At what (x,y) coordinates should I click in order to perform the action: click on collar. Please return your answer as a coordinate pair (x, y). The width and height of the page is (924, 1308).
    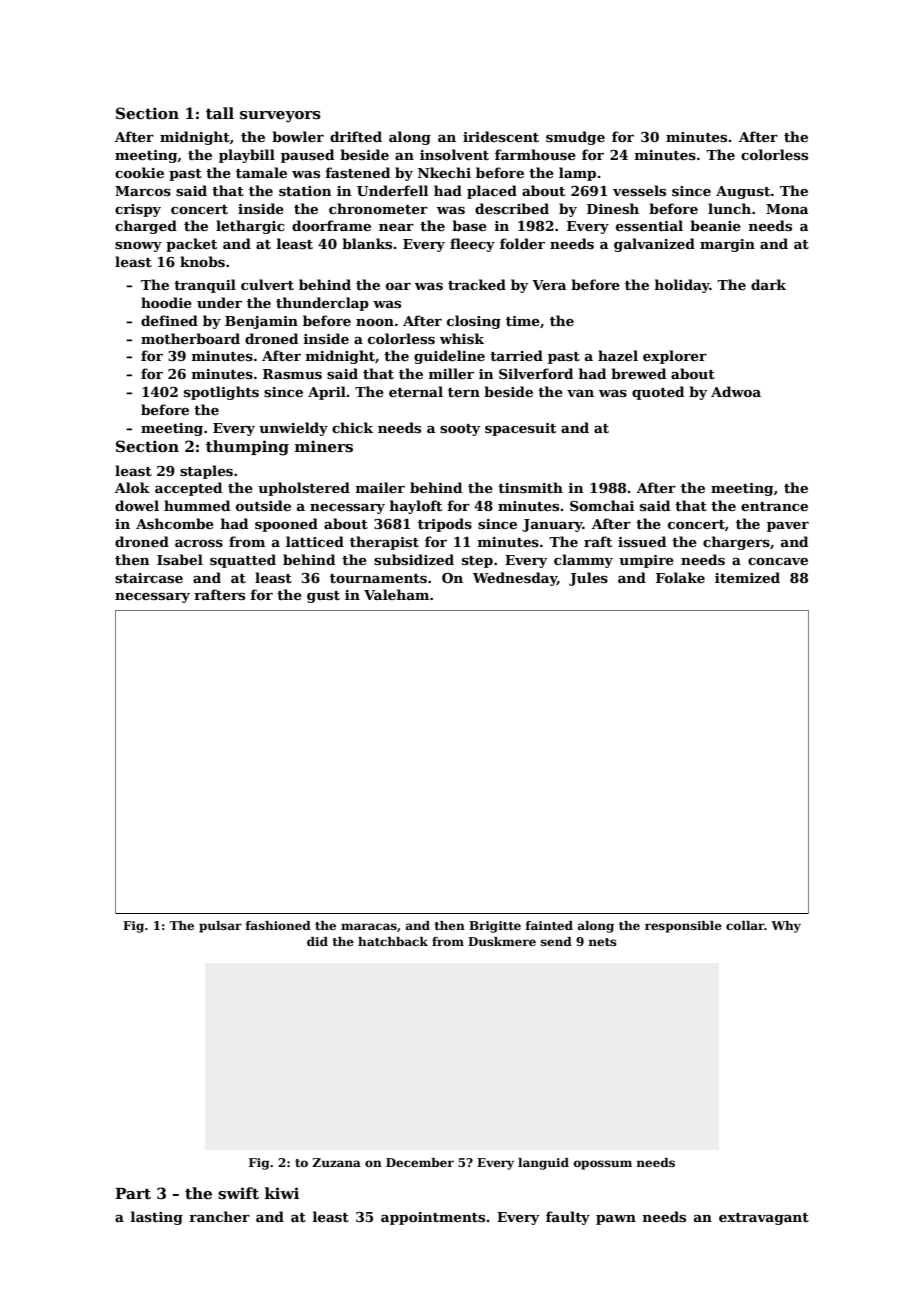
    Looking at the image, I should click on (745, 925).
